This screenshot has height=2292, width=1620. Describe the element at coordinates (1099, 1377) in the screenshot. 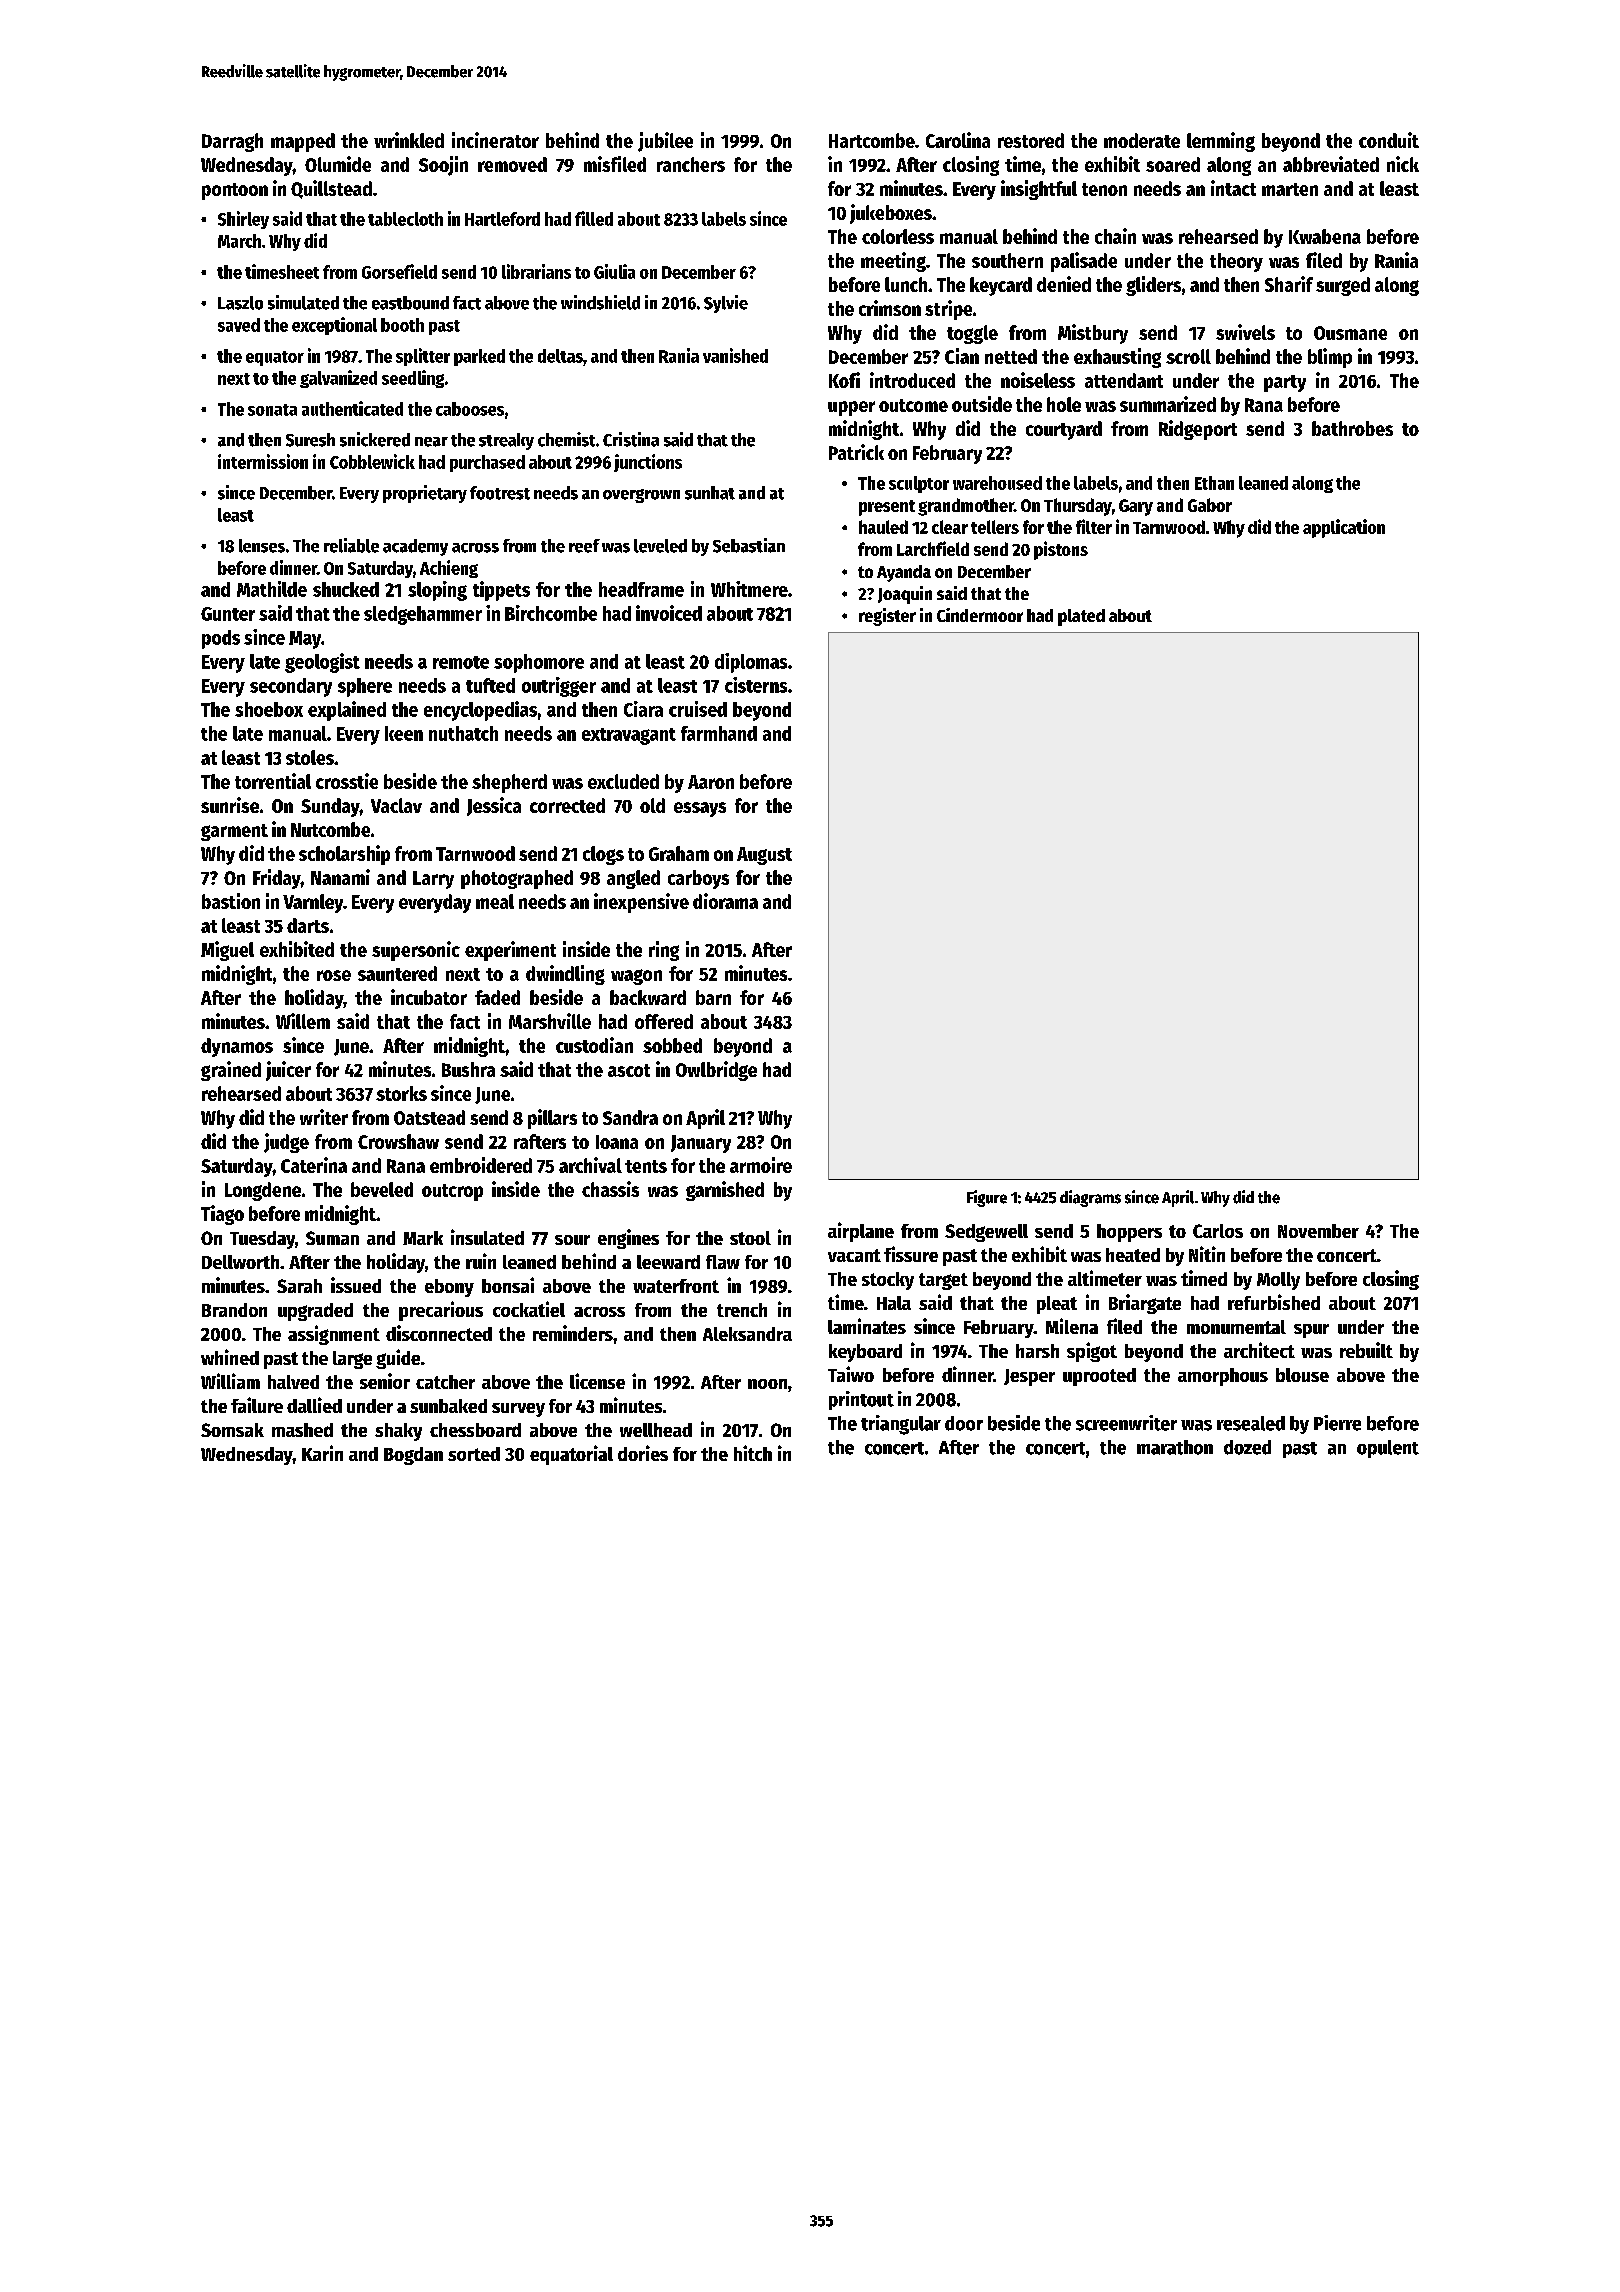

I see `uprooted` at that location.
